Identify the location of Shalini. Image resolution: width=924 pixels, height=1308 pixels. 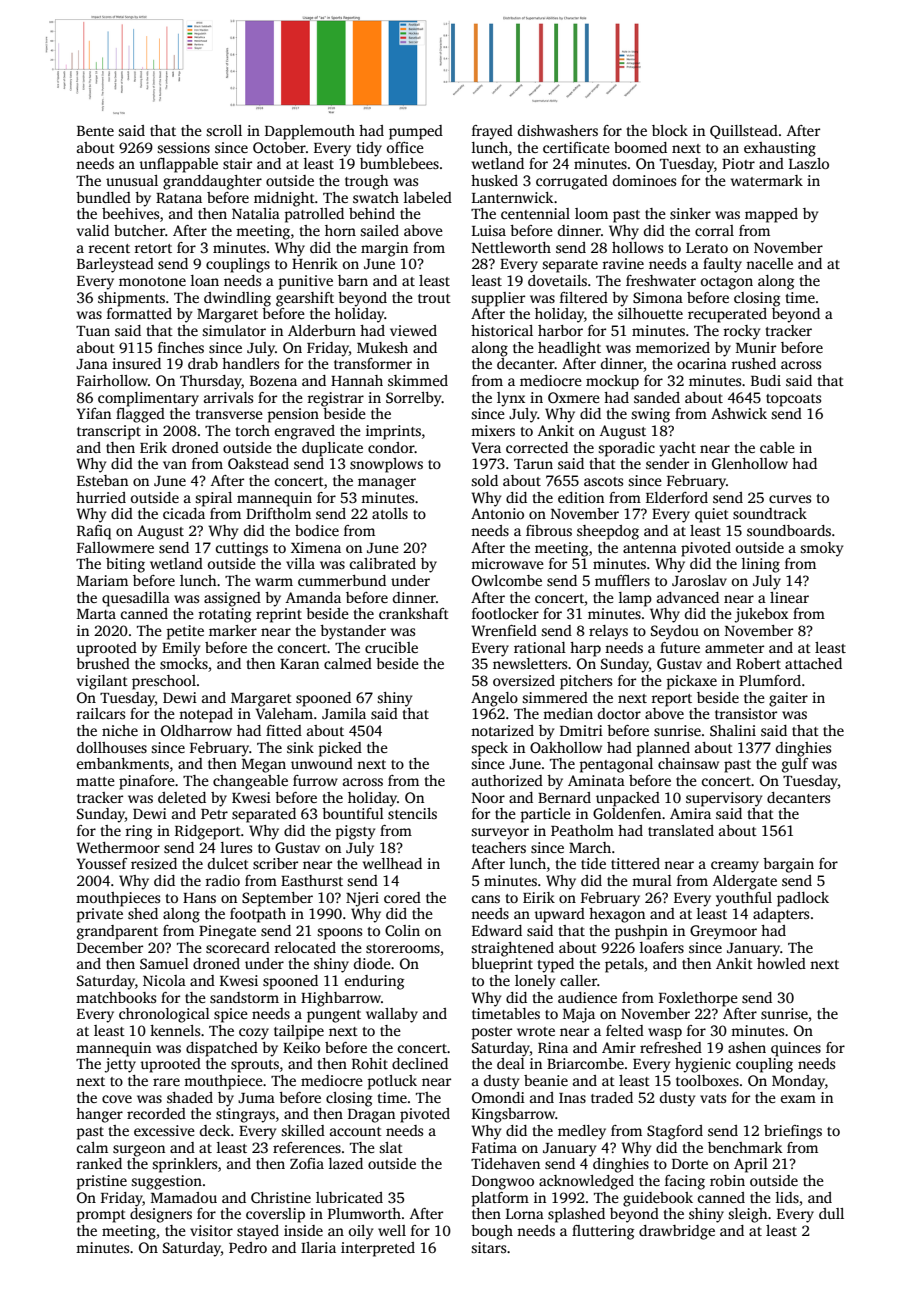
(733, 730).
